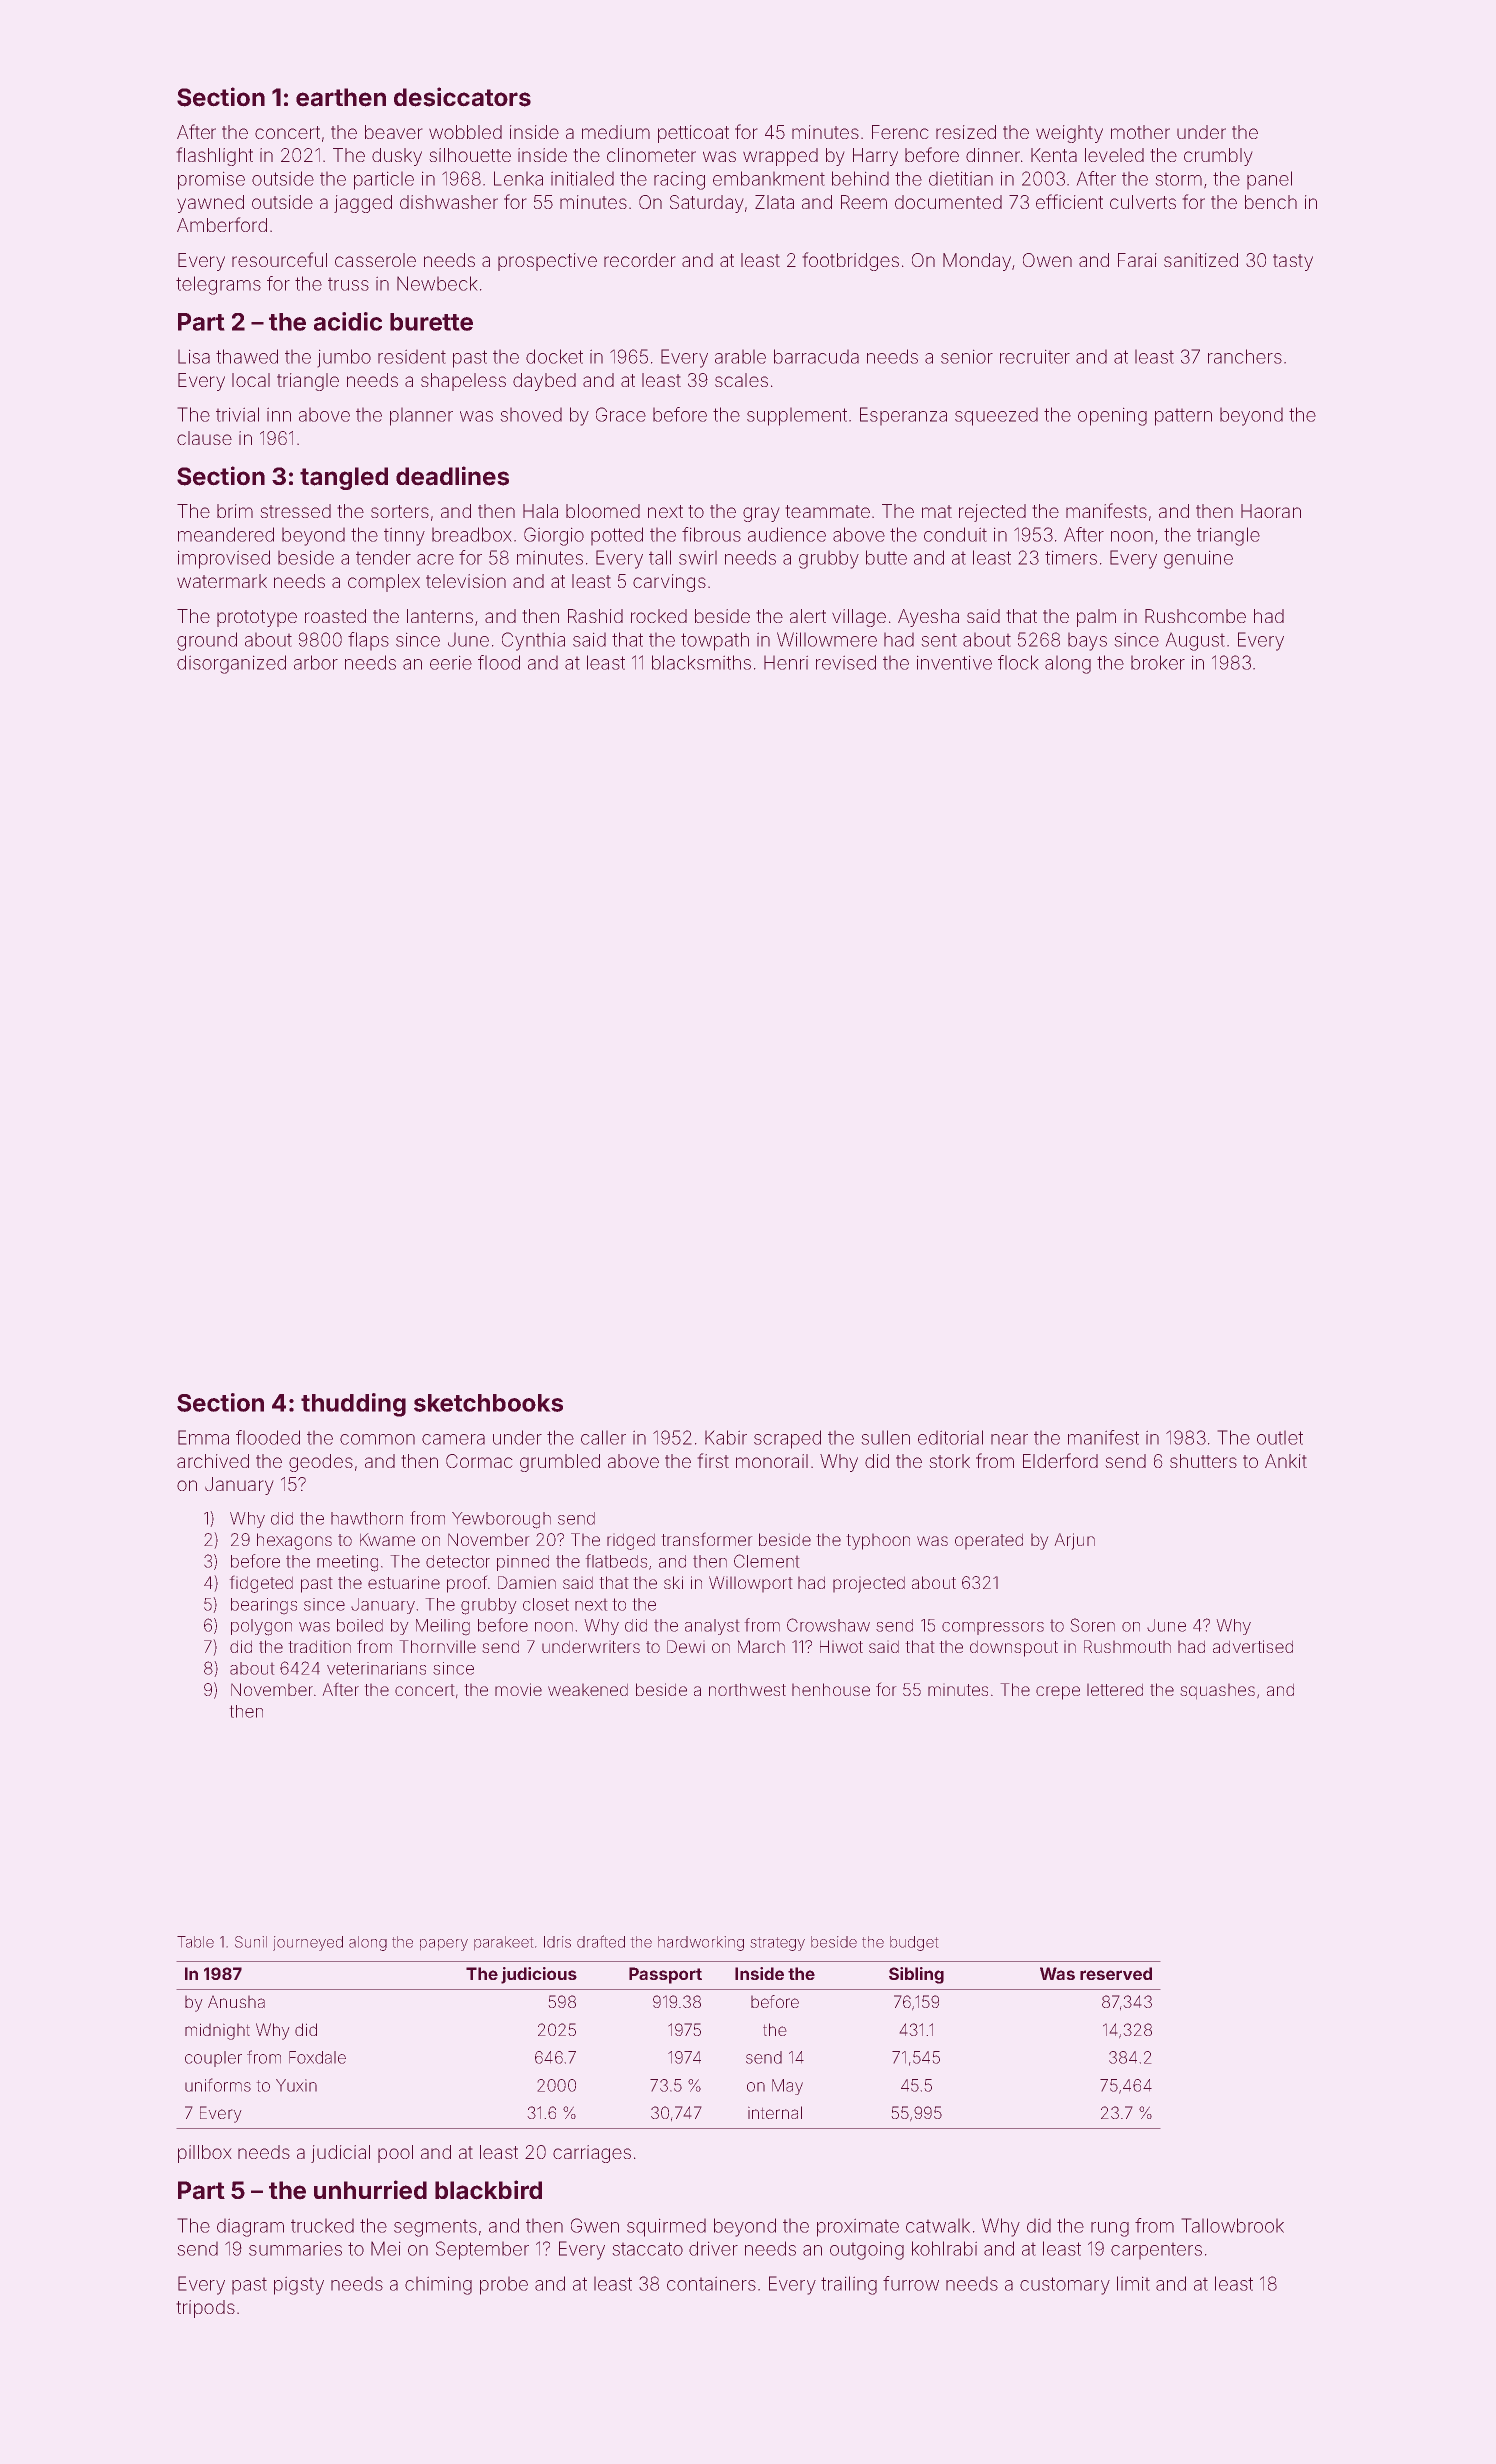  Describe the element at coordinates (205, 2309) in the screenshot. I see `tripods` at that location.
